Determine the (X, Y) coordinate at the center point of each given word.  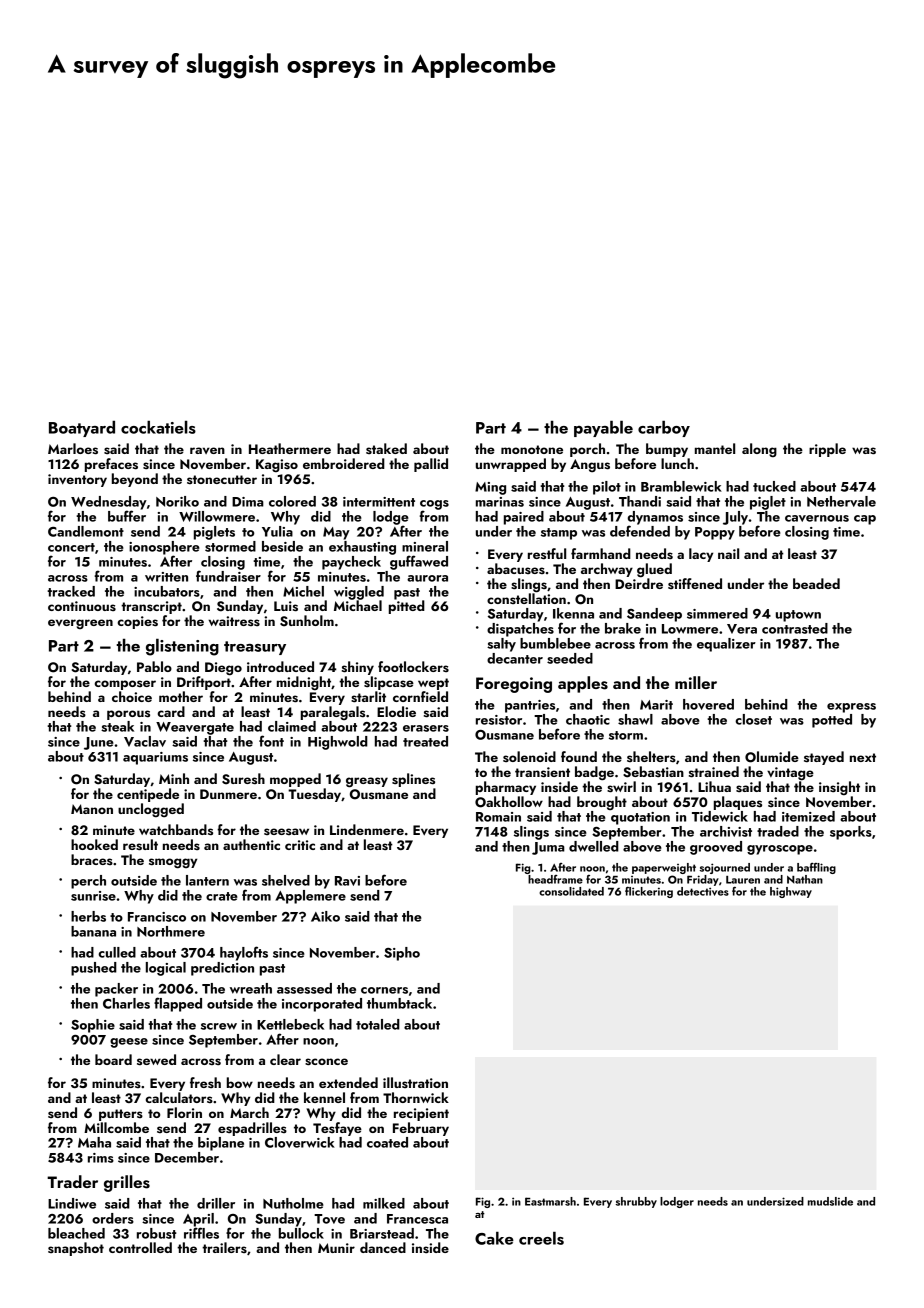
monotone (532, 449)
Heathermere (290, 448)
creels (541, 1238)
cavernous (817, 518)
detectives (703, 891)
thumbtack (399, 1003)
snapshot (76, 1249)
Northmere (171, 931)
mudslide (830, 1201)
